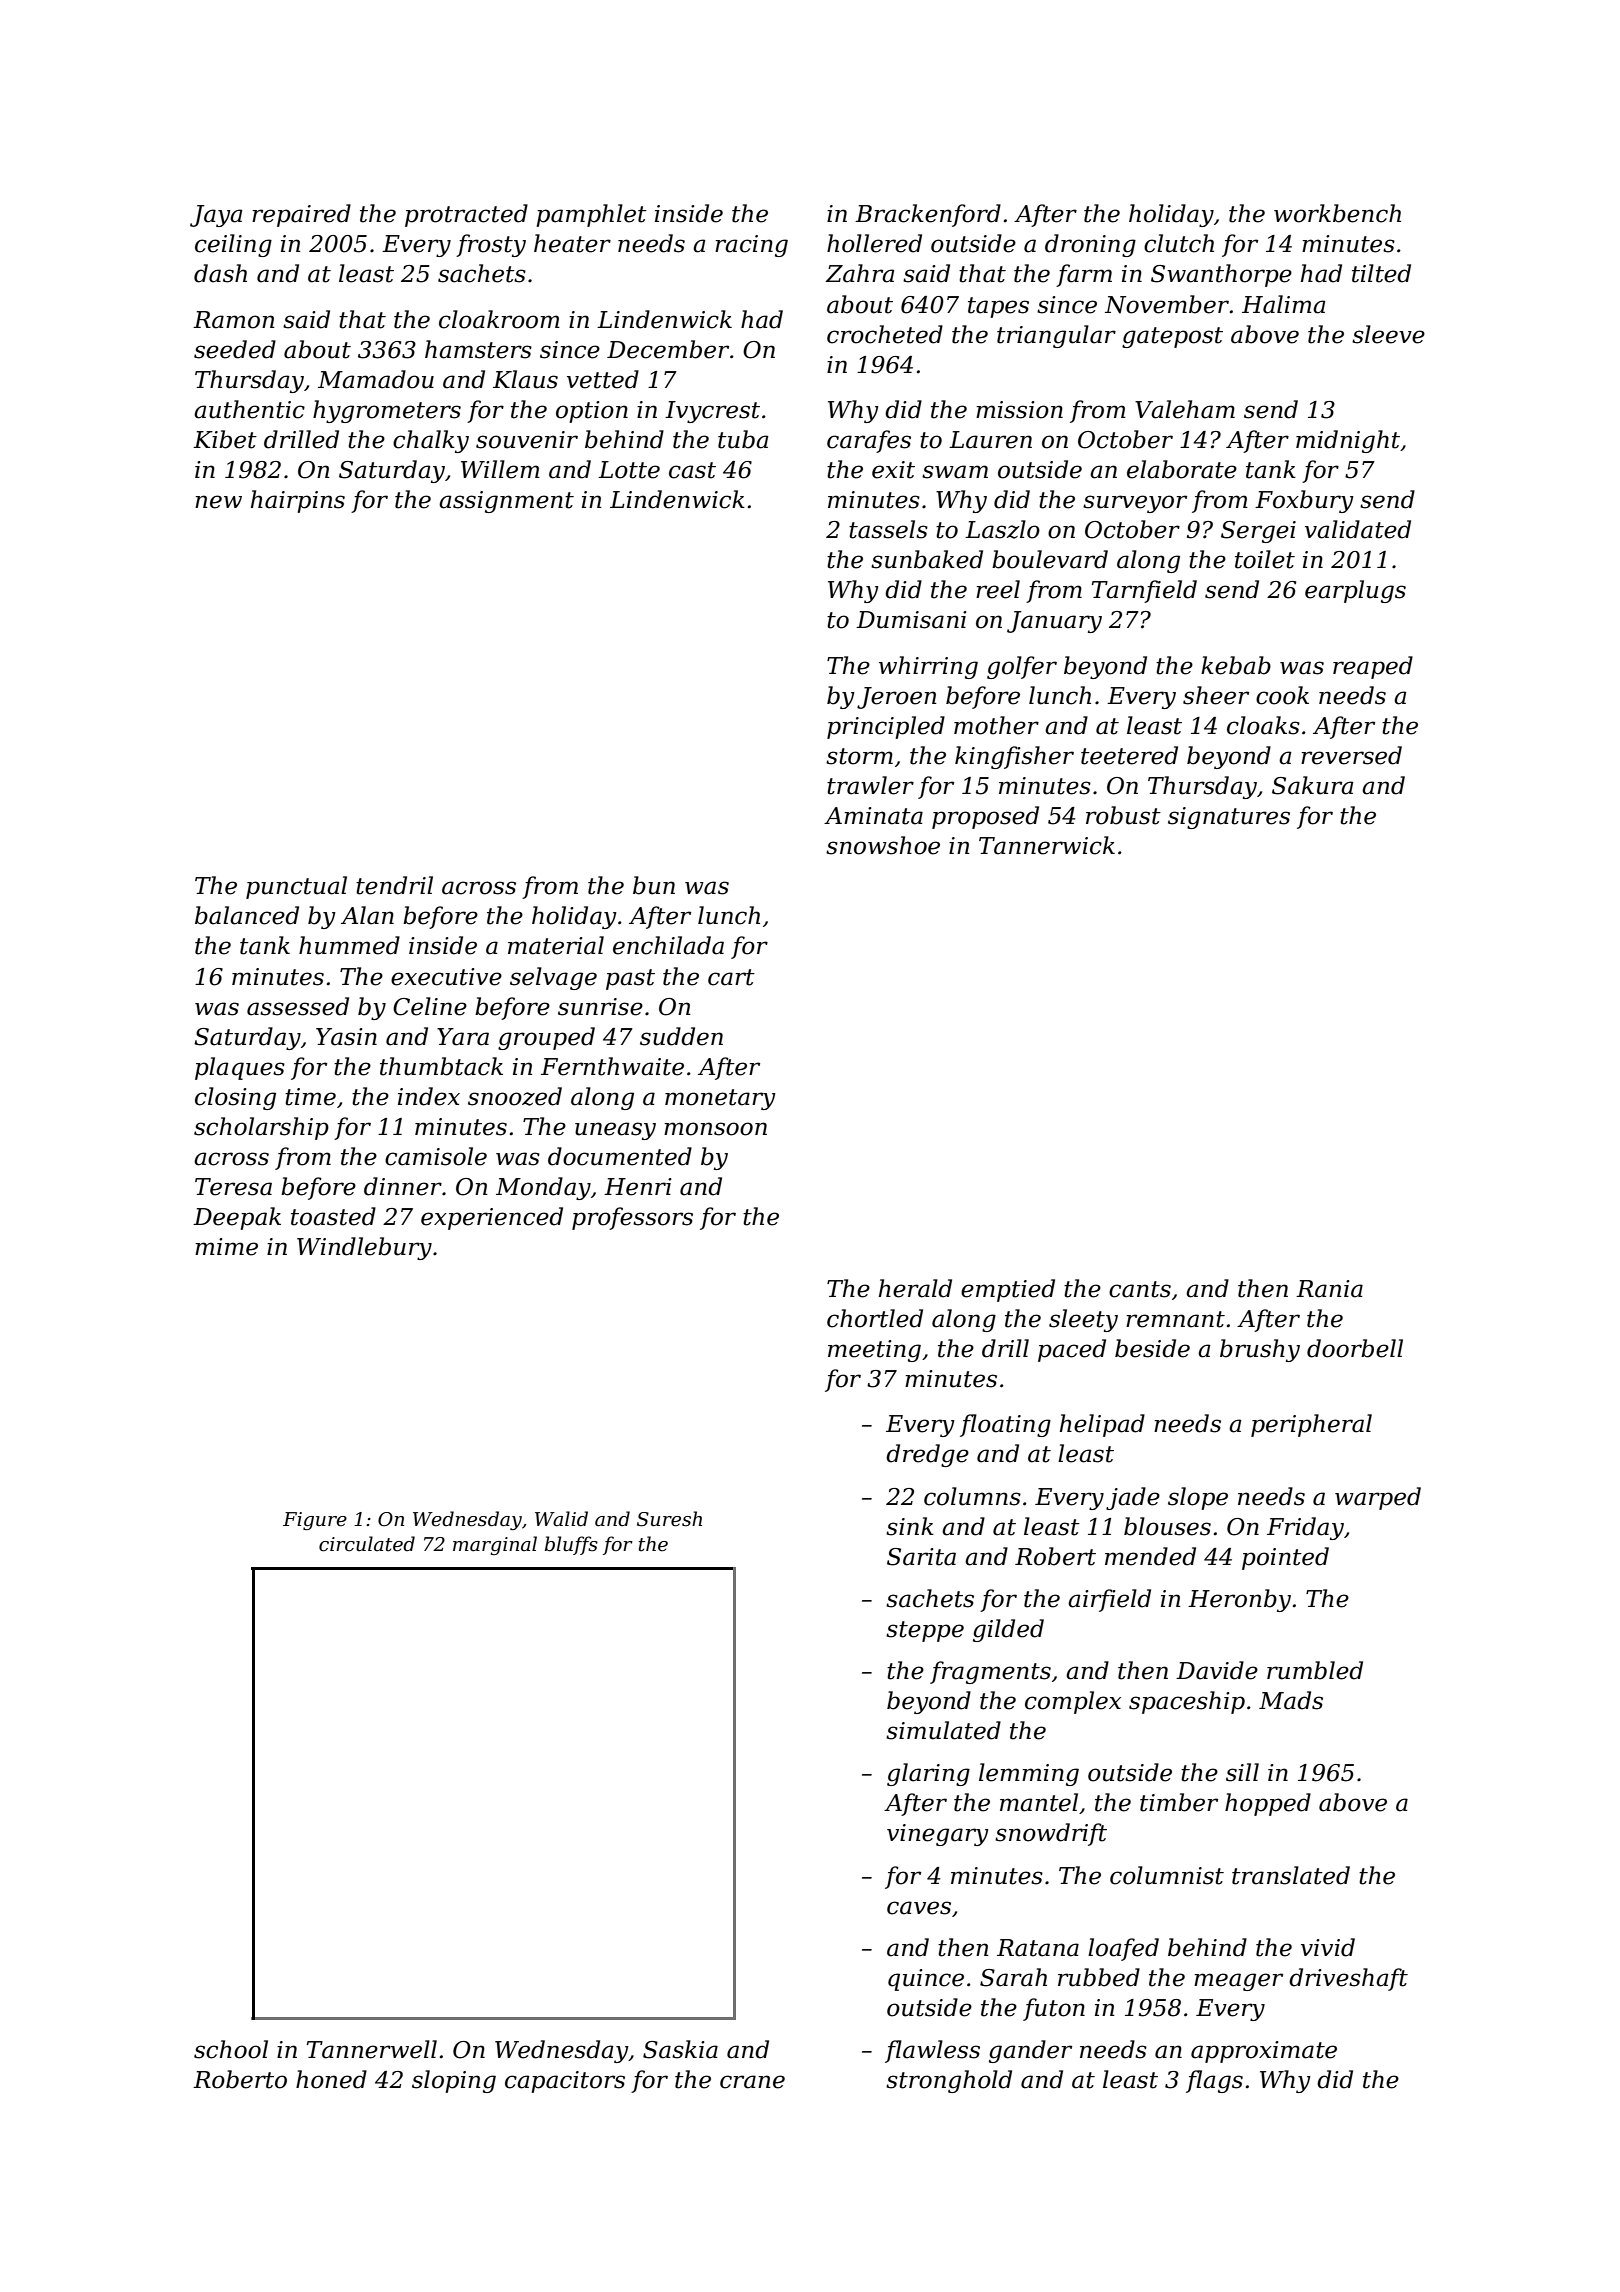 Image resolution: width=1620 pixels, height=2292 pixels. I want to click on sloping, so click(454, 2081).
